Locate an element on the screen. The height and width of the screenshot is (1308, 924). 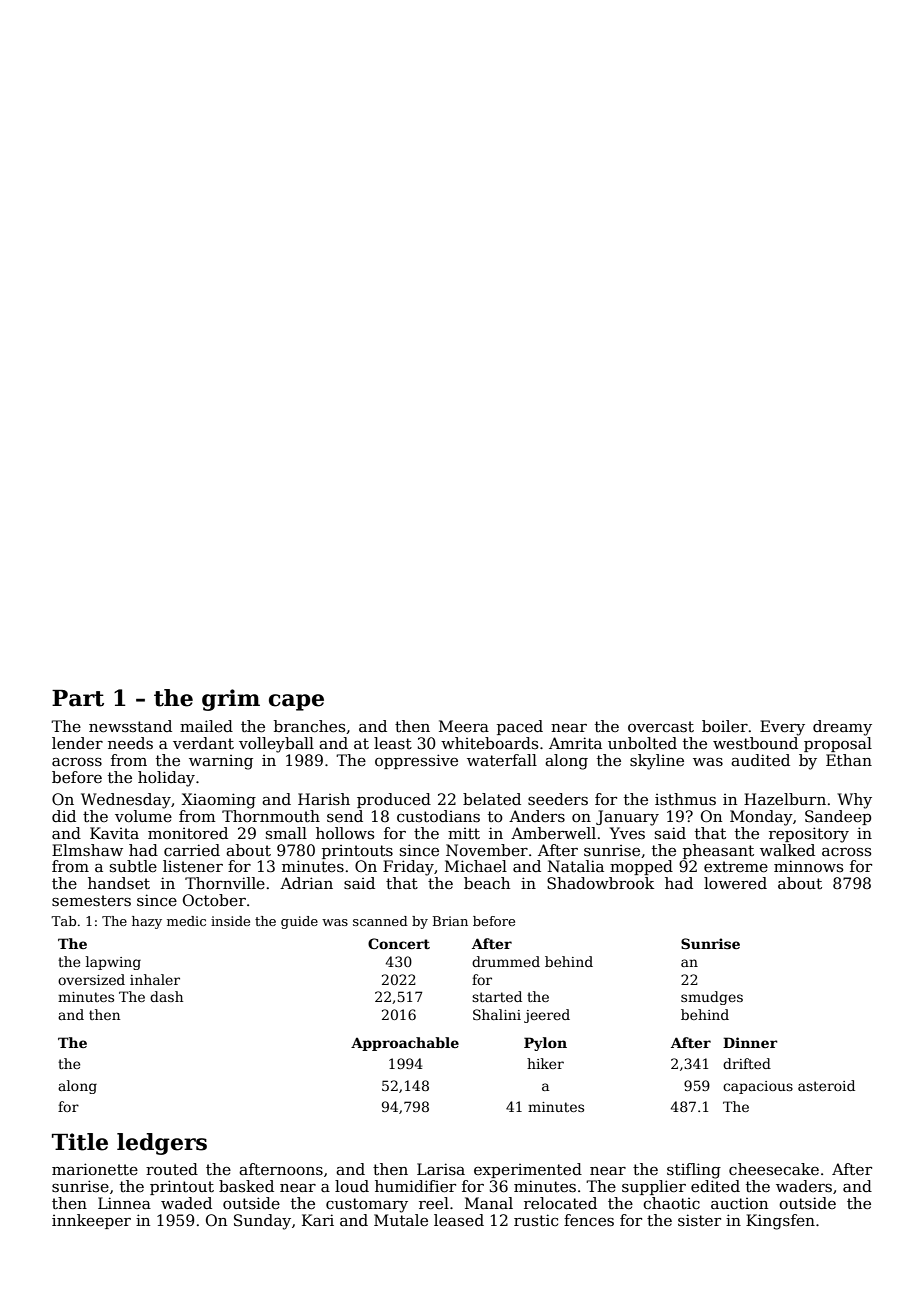
cape is located at coordinates (296, 702).
